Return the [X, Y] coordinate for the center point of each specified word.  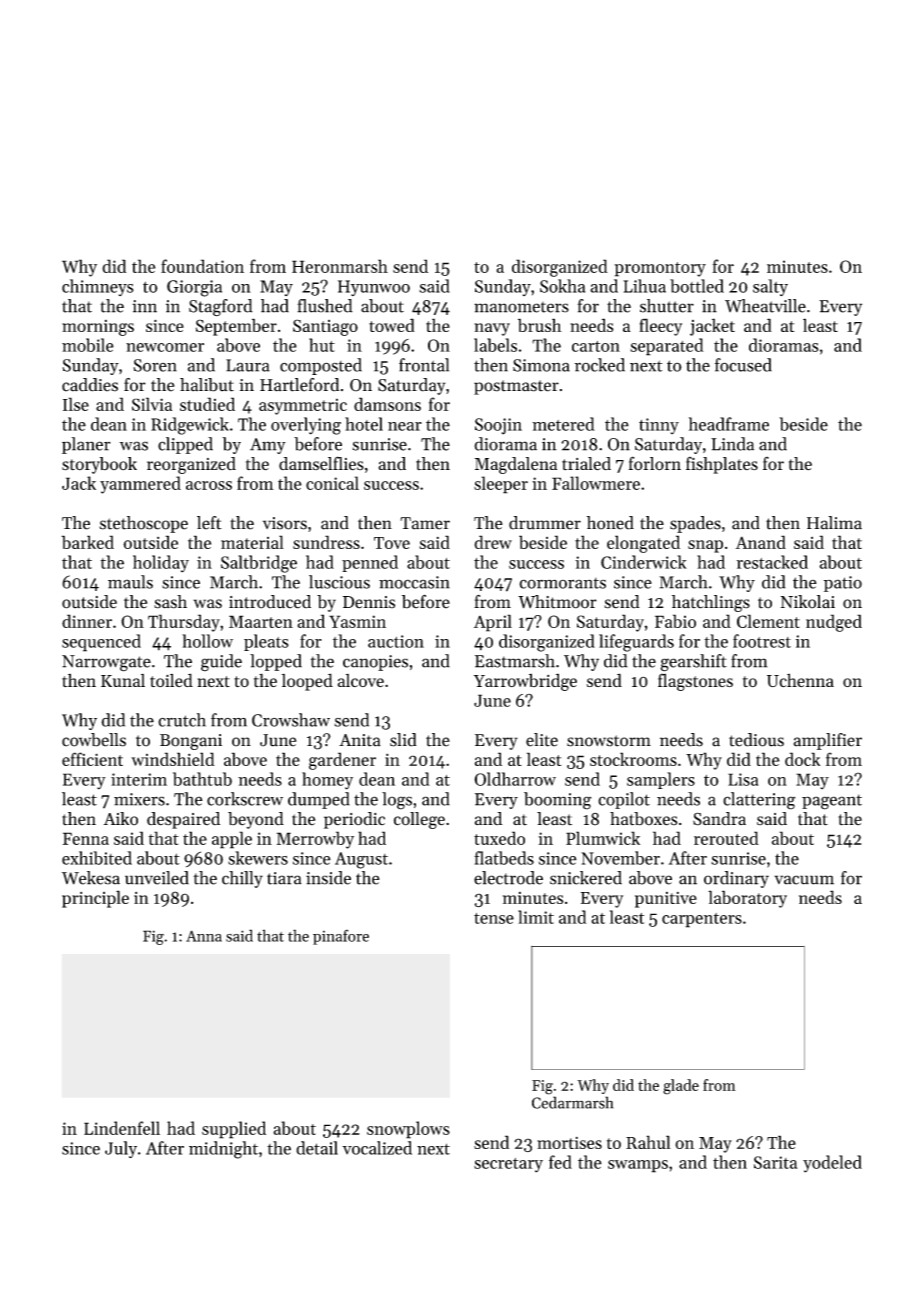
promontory [660, 269]
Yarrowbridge [525, 682]
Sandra [719, 819]
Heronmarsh [340, 266]
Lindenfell [122, 1128]
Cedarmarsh [572, 1102]
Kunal [123, 680]
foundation [202, 266]
